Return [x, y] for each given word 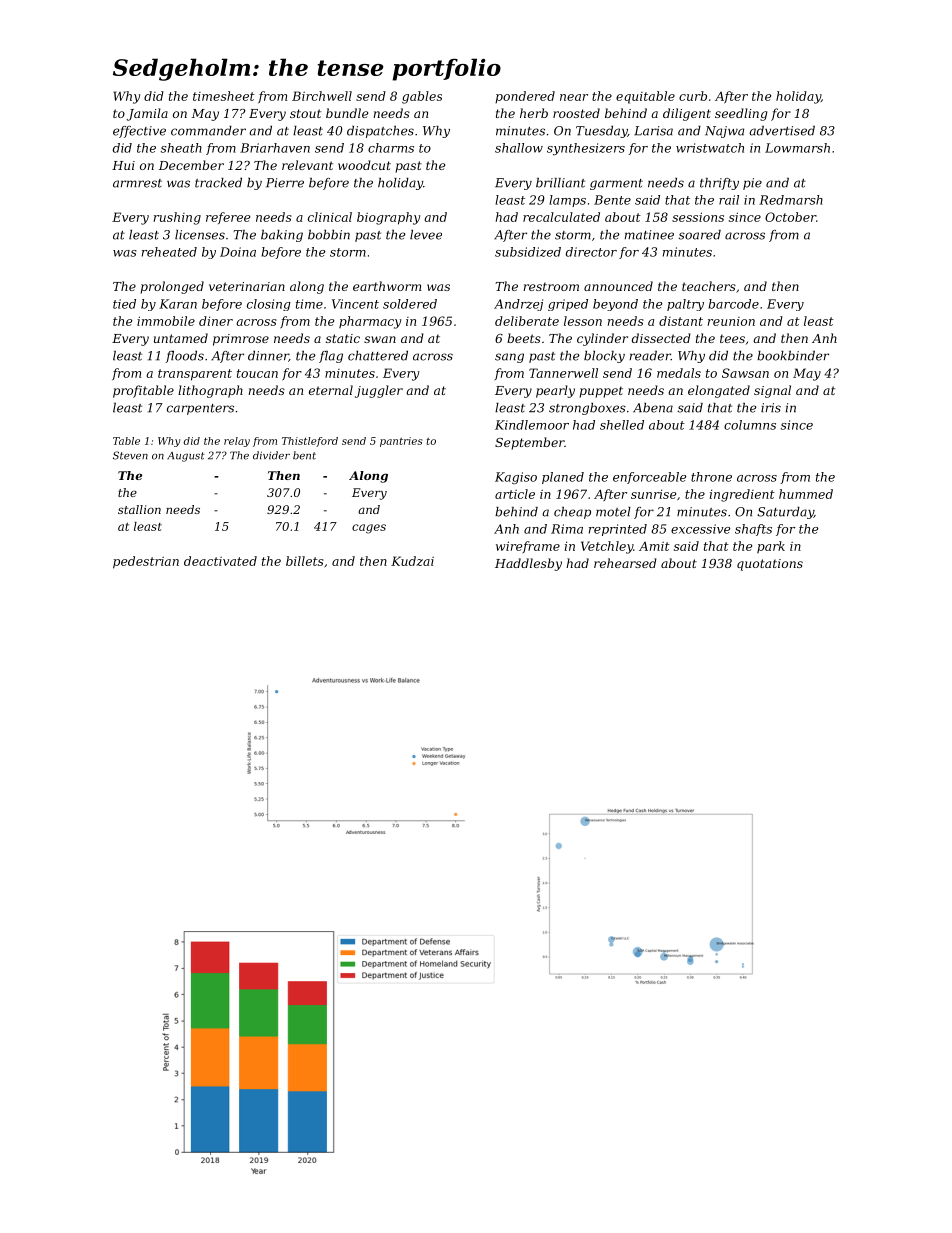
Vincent [355, 304]
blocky [604, 357]
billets [305, 561]
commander [208, 131]
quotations [770, 565]
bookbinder [793, 356]
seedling [741, 114]
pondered [525, 97]
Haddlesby [528, 564]
